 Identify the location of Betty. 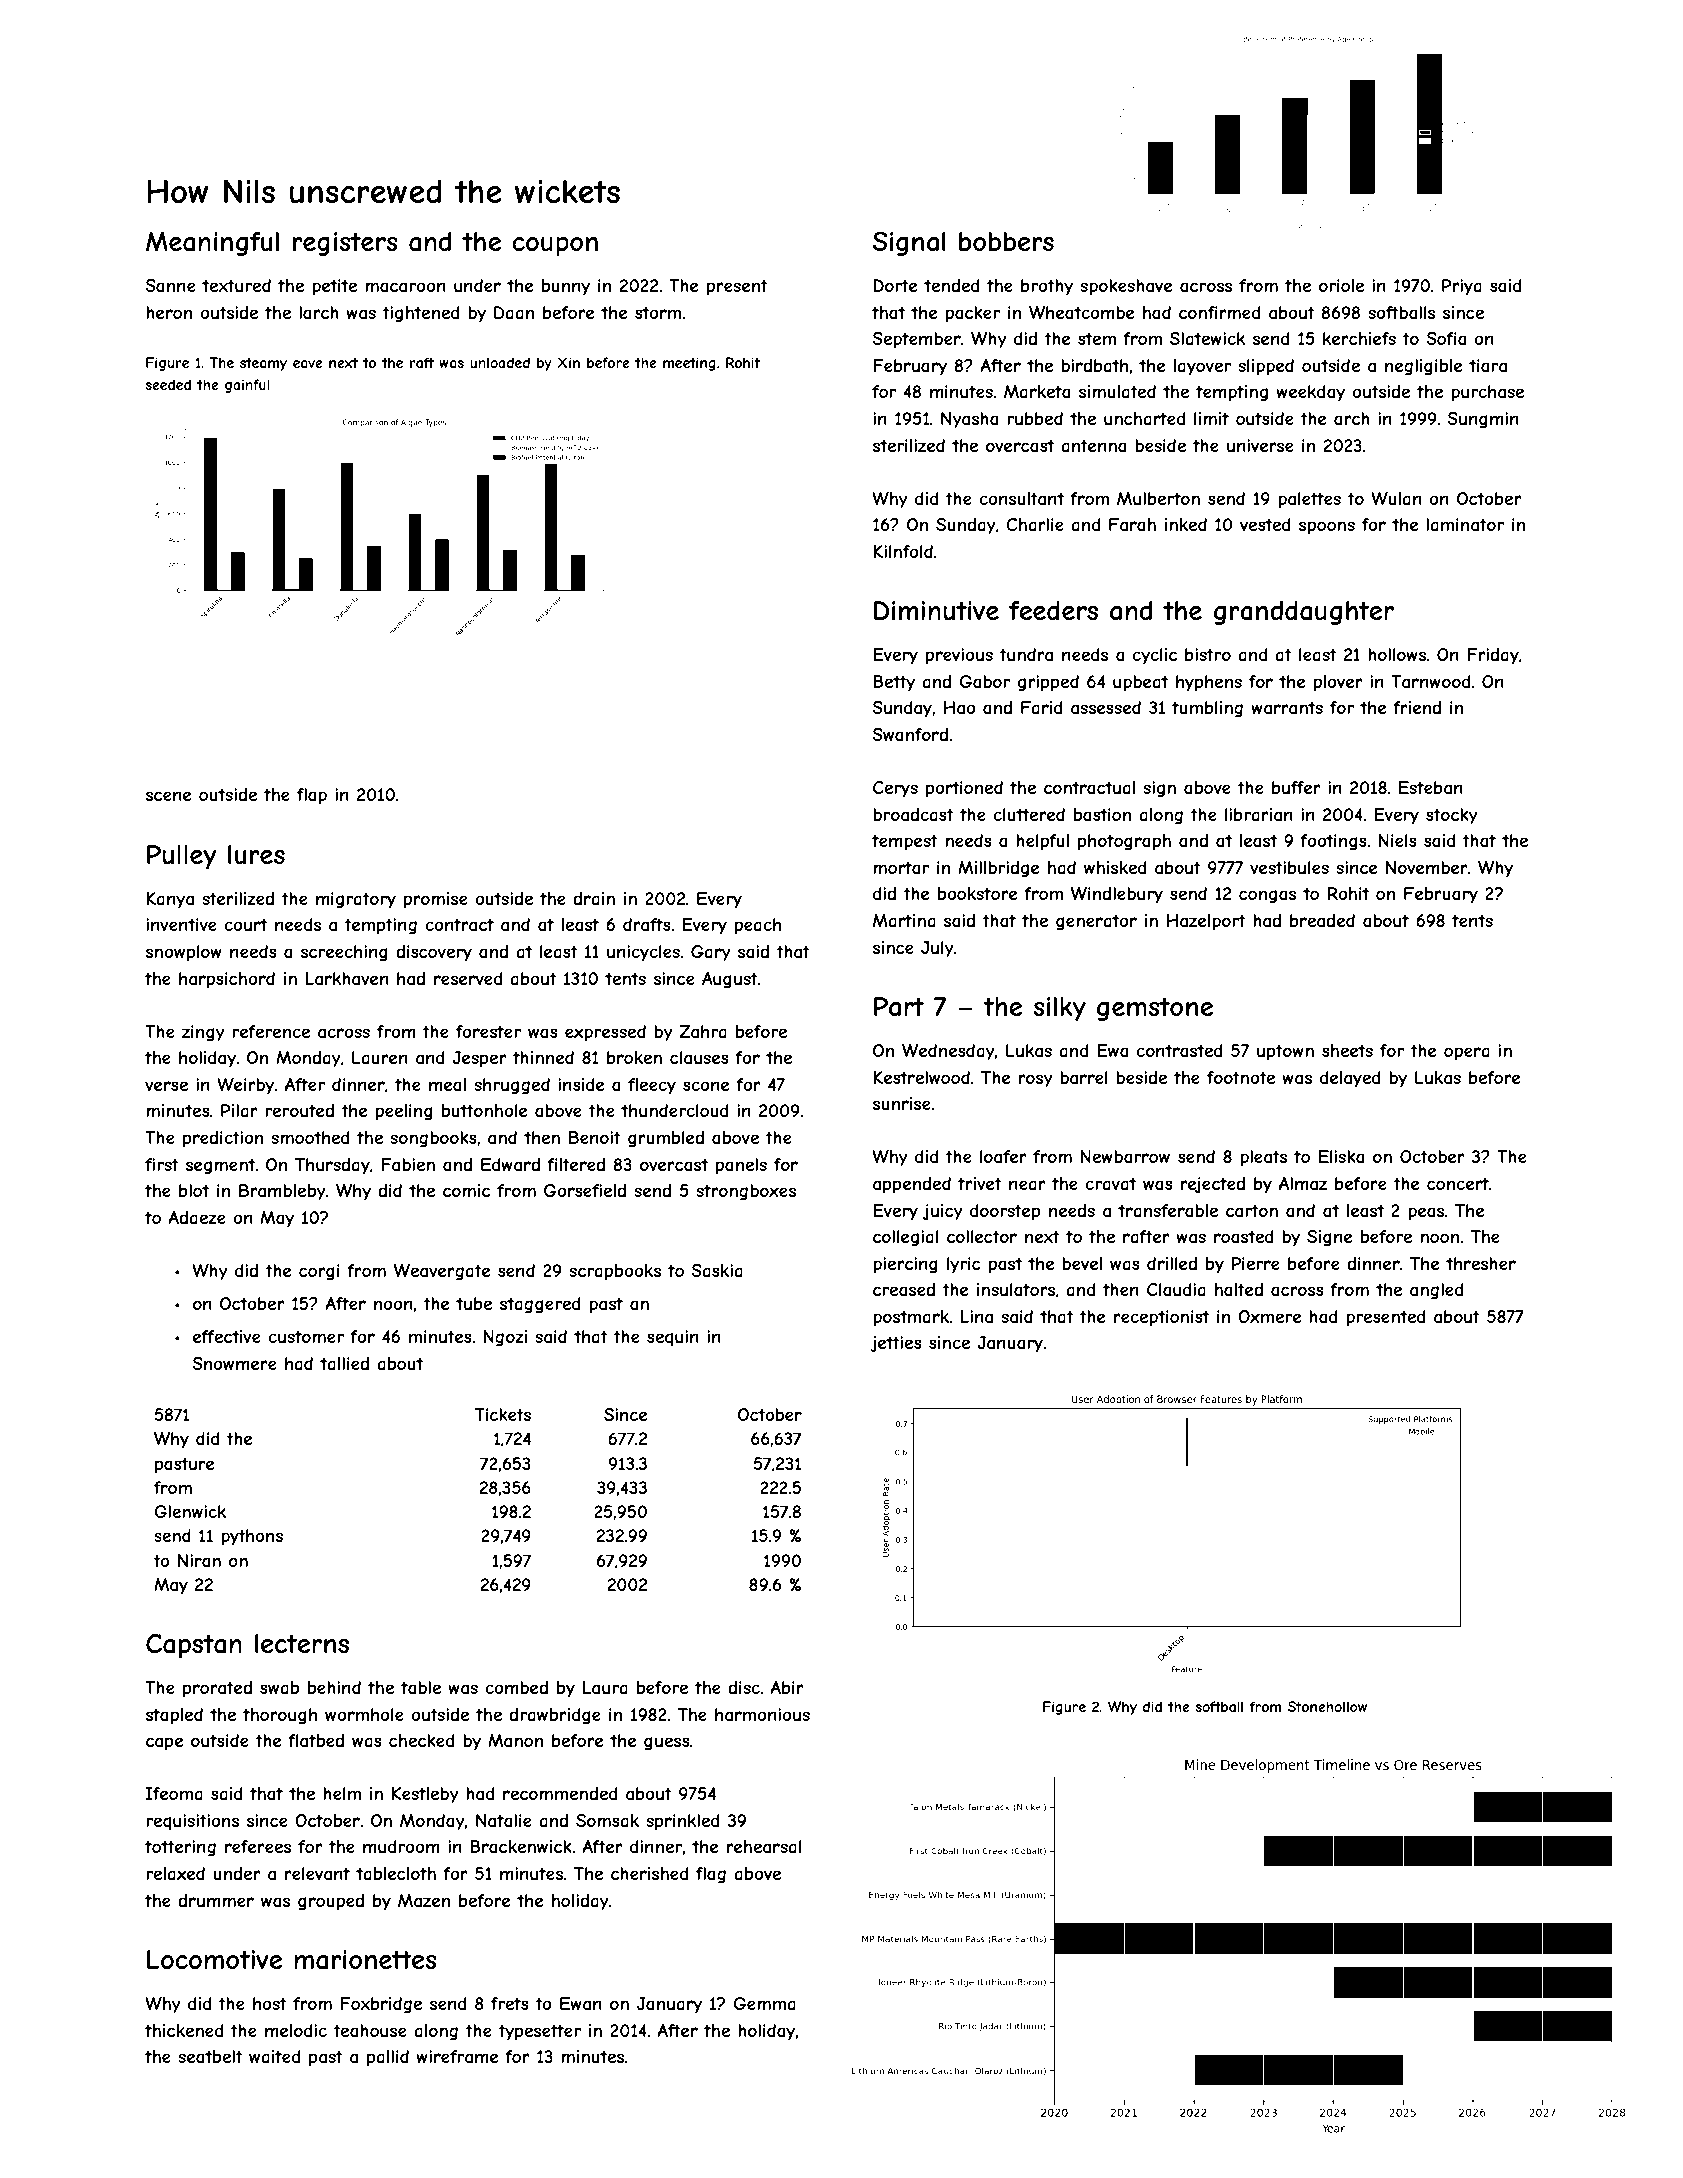
(894, 683).
